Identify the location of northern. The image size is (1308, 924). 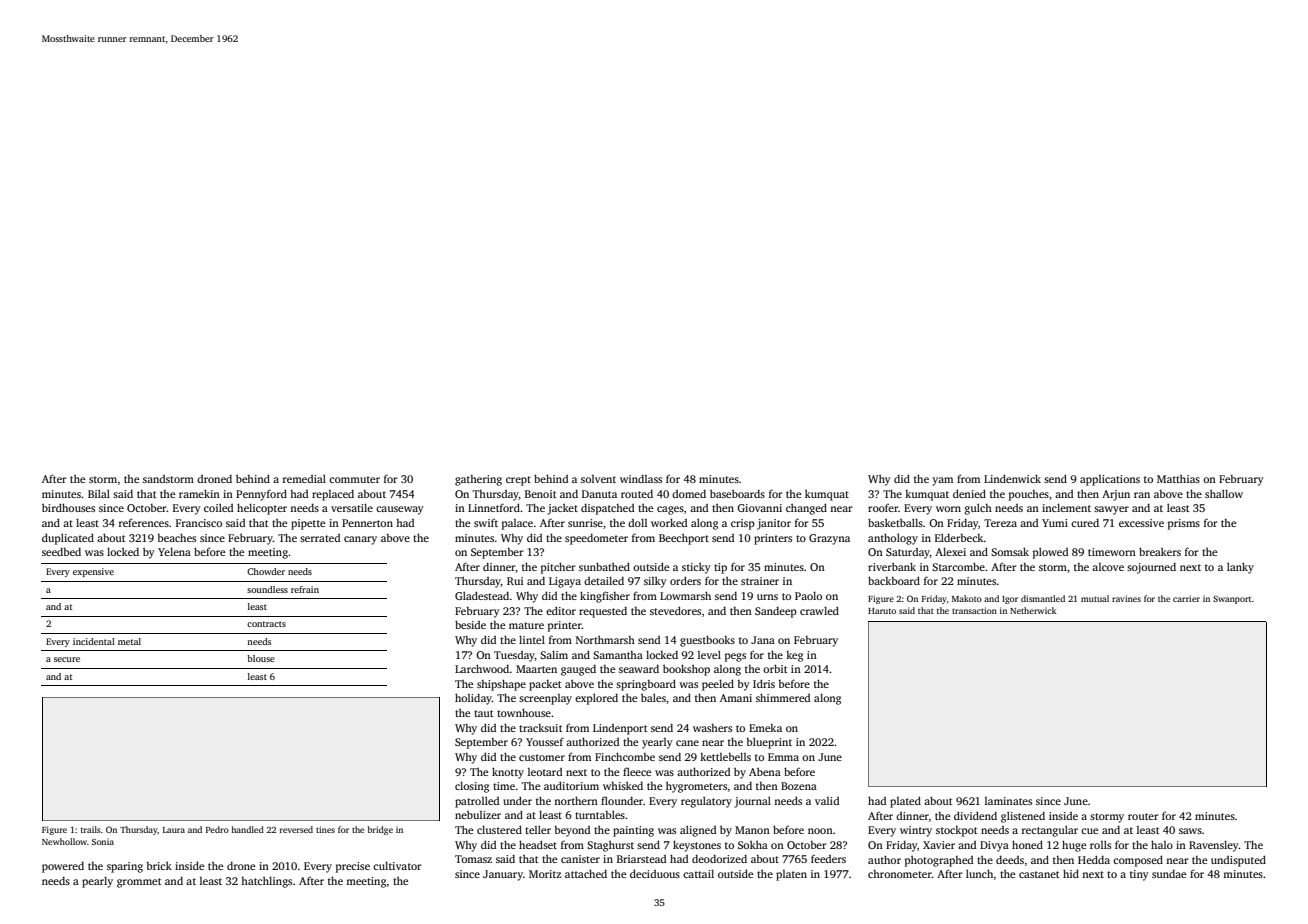
(576, 800).
